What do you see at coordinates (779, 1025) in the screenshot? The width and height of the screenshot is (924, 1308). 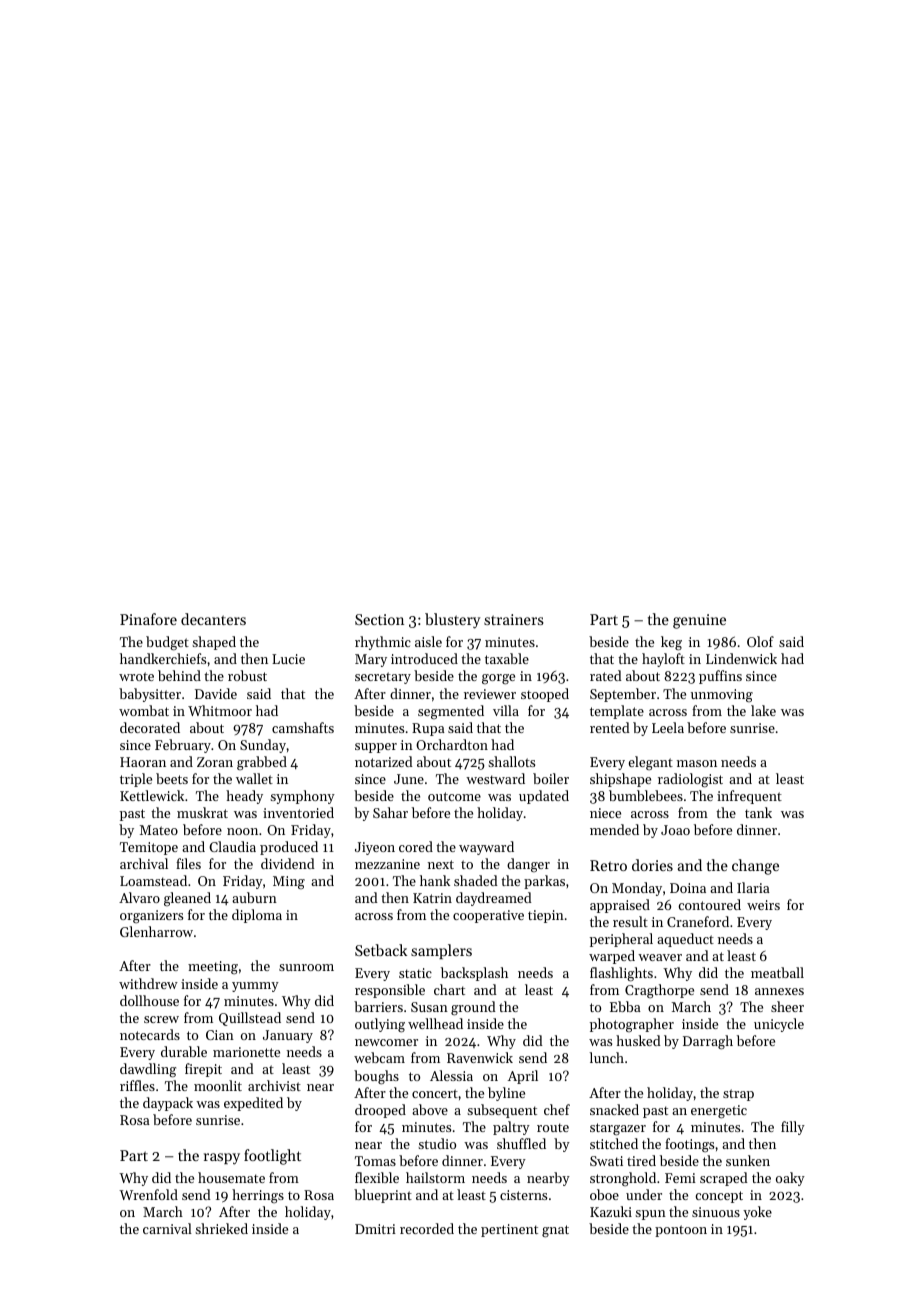 I see `unicycle` at bounding box center [779, 1025].
